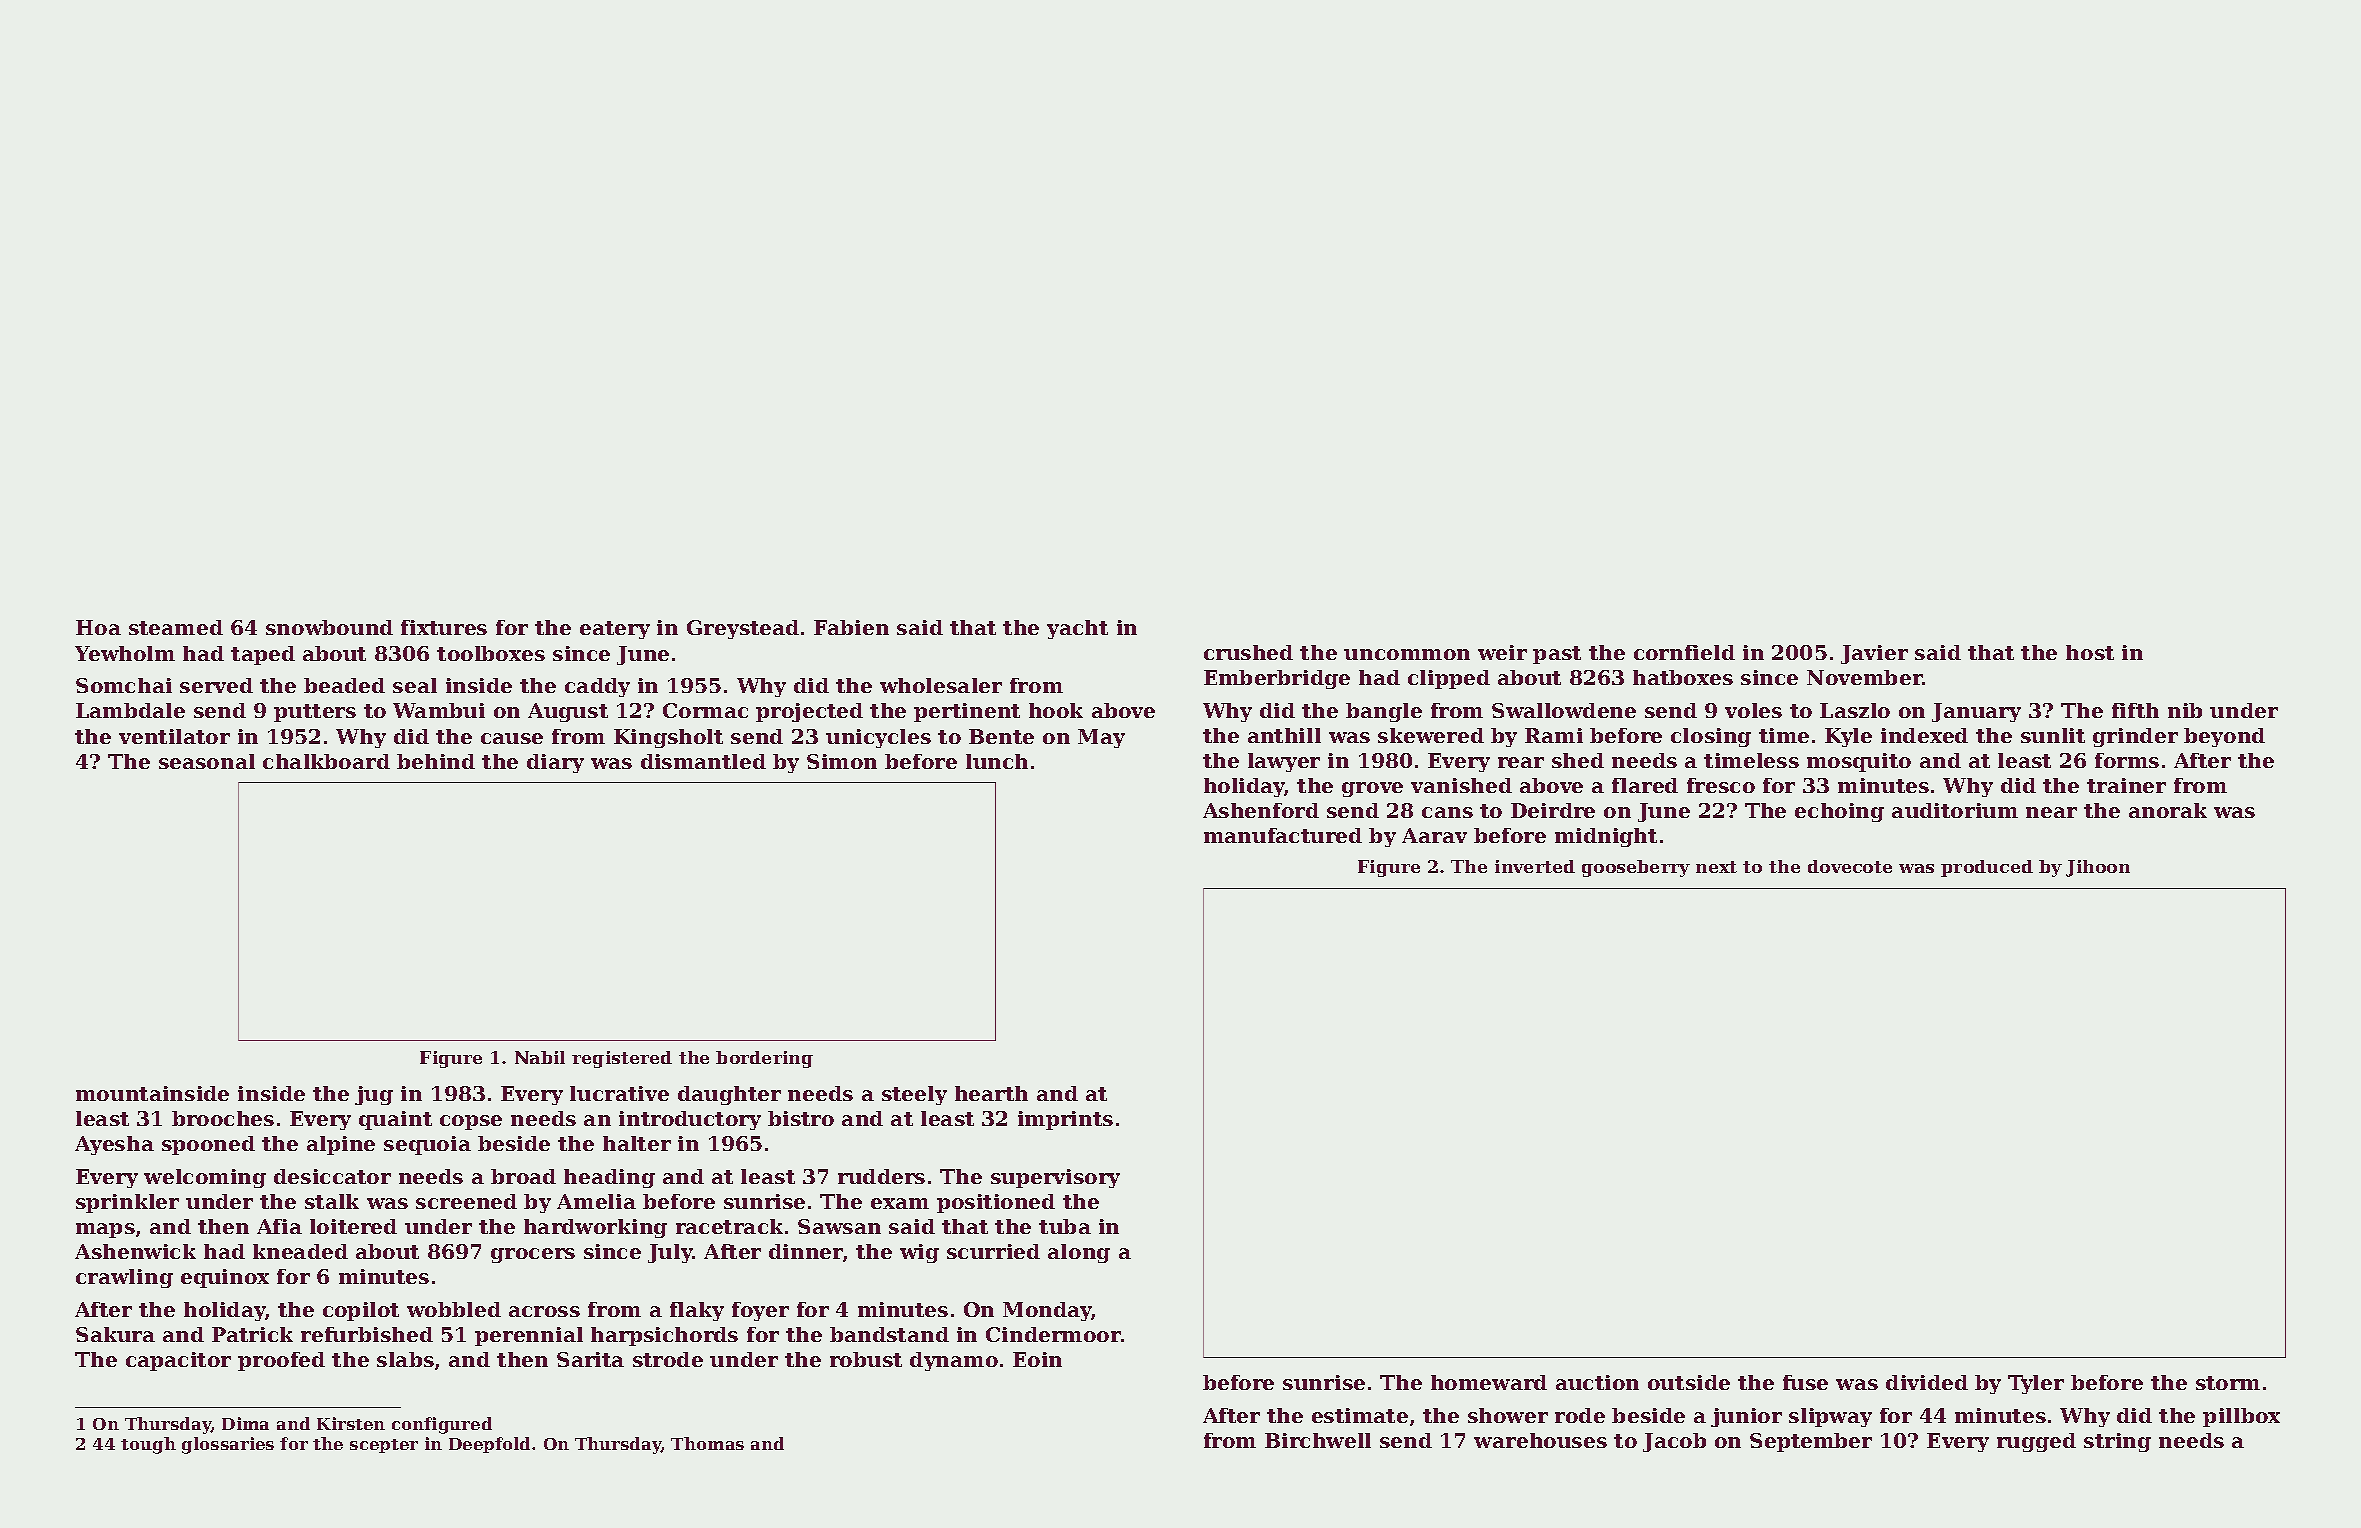  Describe the element at coordinates (809, 712) in the screenshot. I see `projected` at that location.
